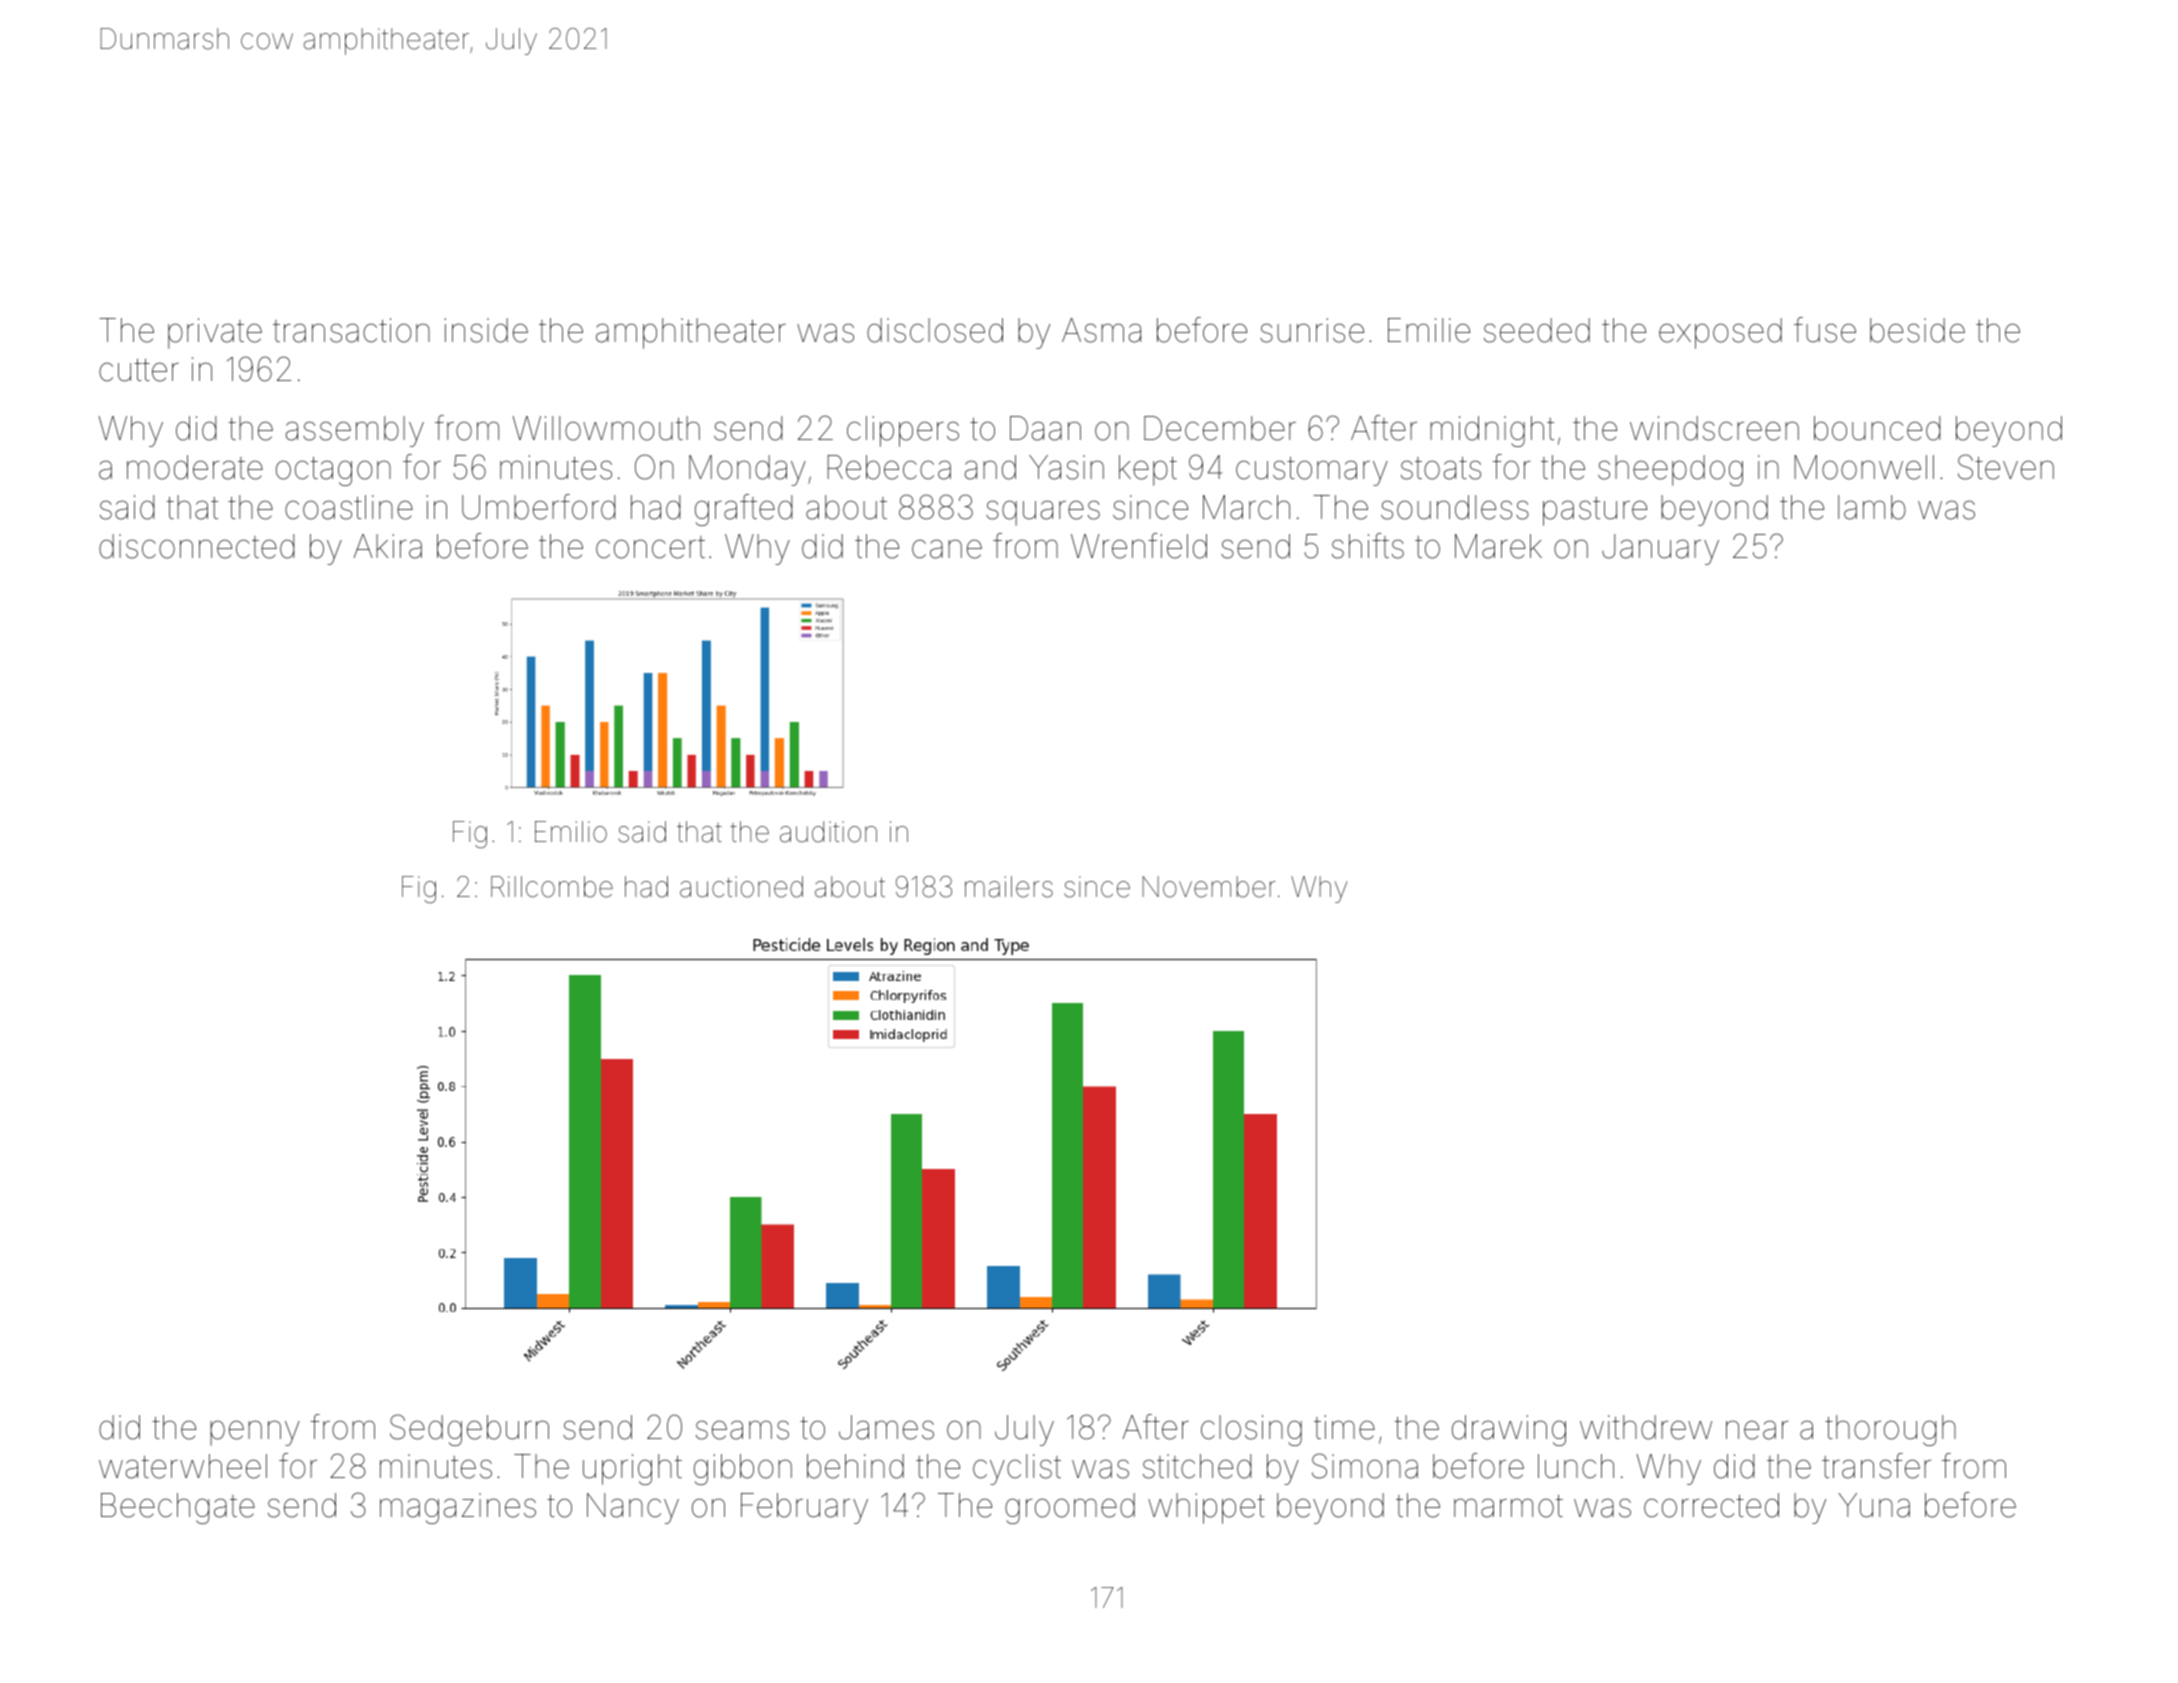 The width and height of the screenshot is (2178, 1683). Describe the element at coordinates (1312, 471) in the screenshot. I see `customary` at that location.
